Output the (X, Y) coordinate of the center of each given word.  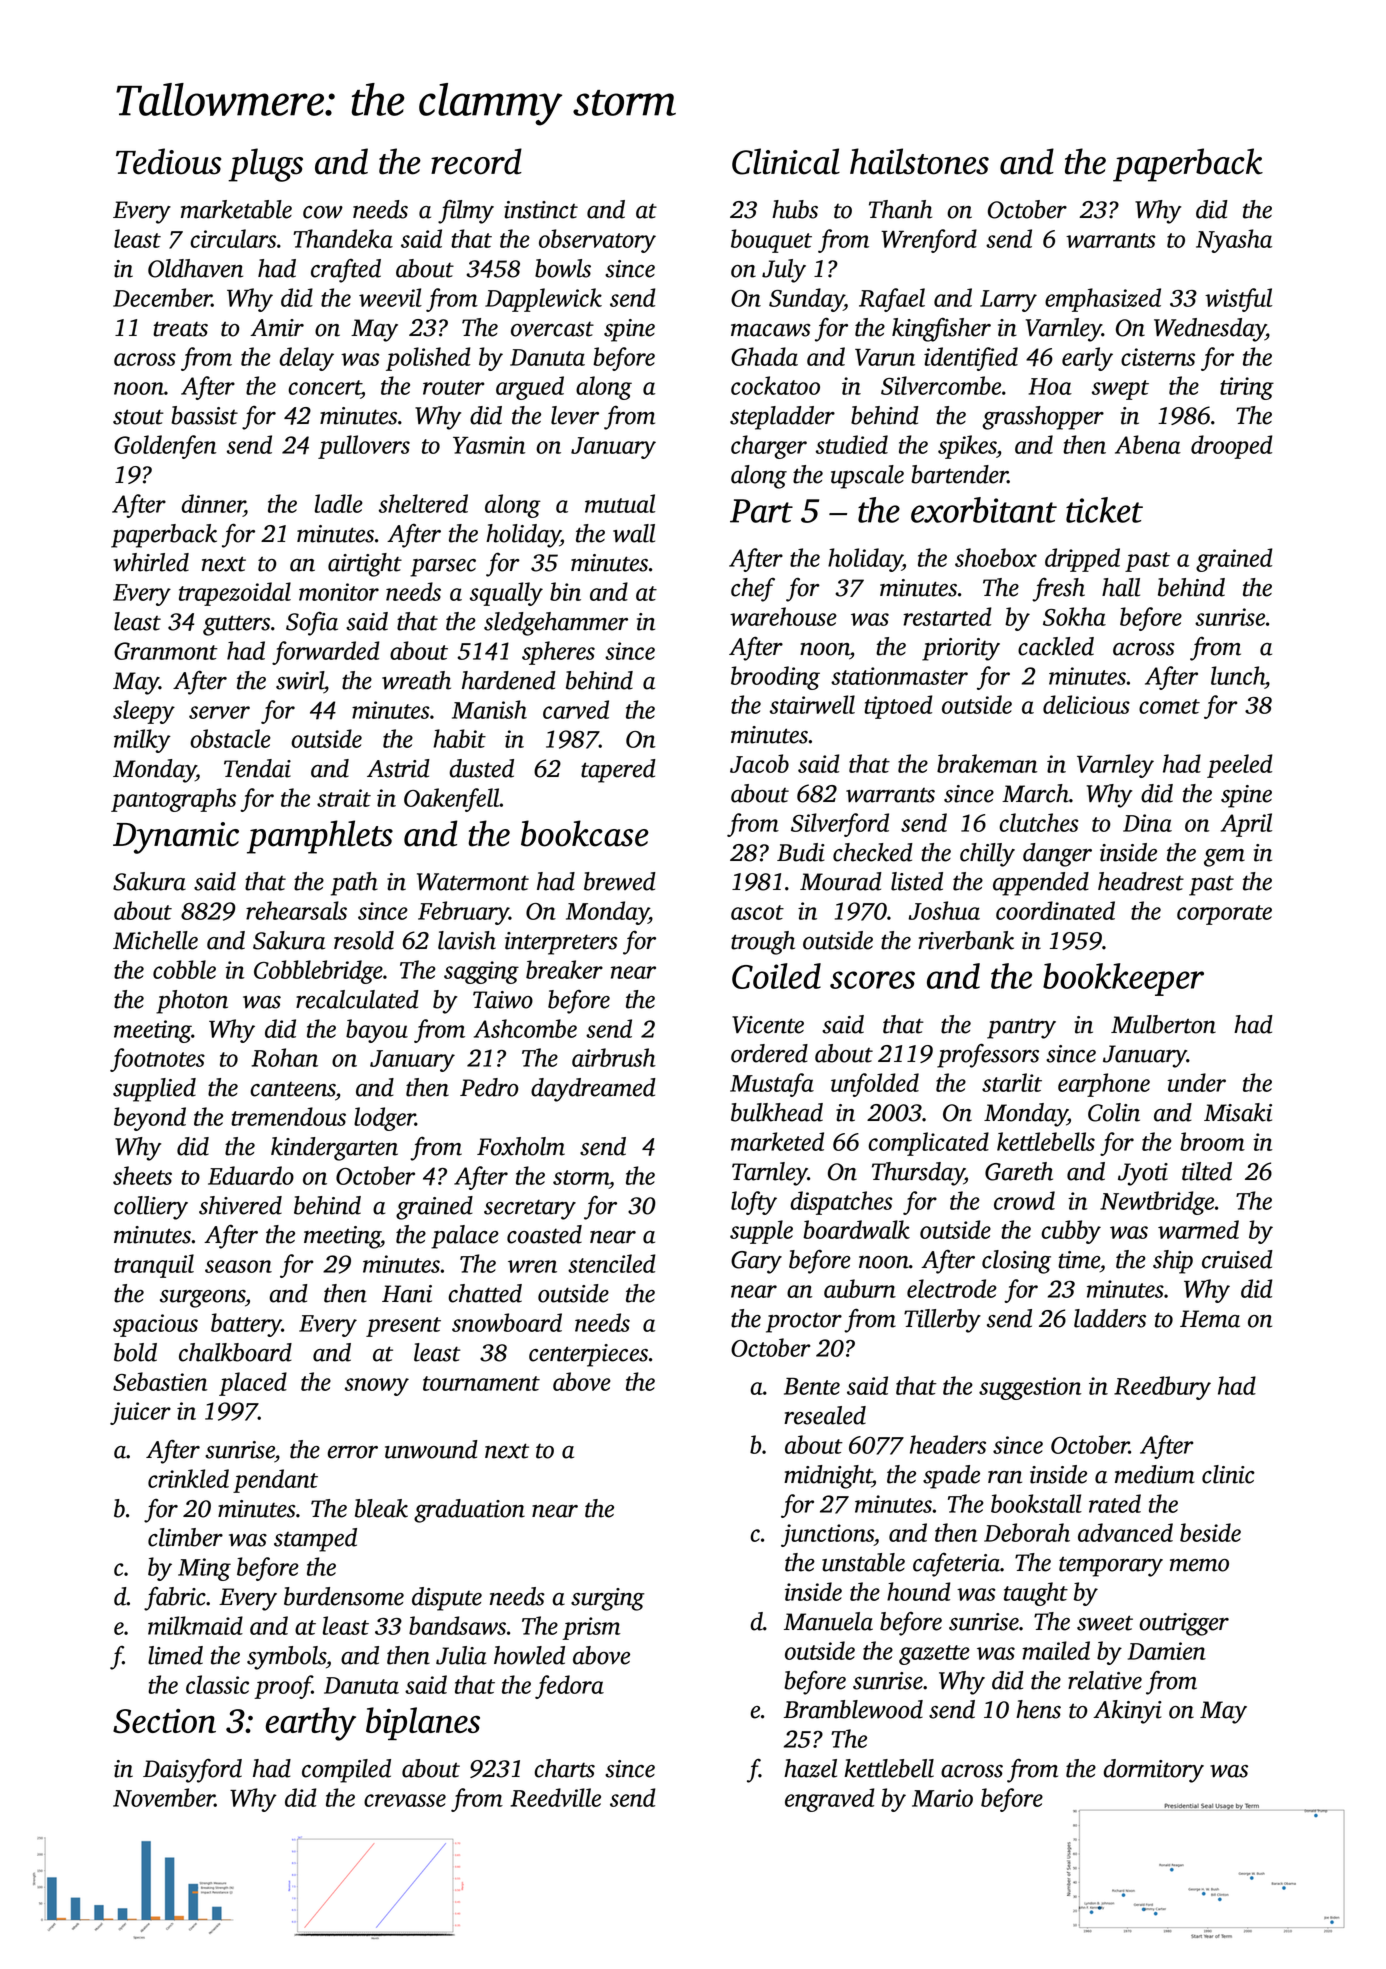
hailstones (919, 161)
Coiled (776, 976)
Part (761, 511)
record (476, 161)
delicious (1086, 704)
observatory (597, 241)
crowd (1024, 1200)
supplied (154, 1090)
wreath (416, 680)
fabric (175, 1598)
